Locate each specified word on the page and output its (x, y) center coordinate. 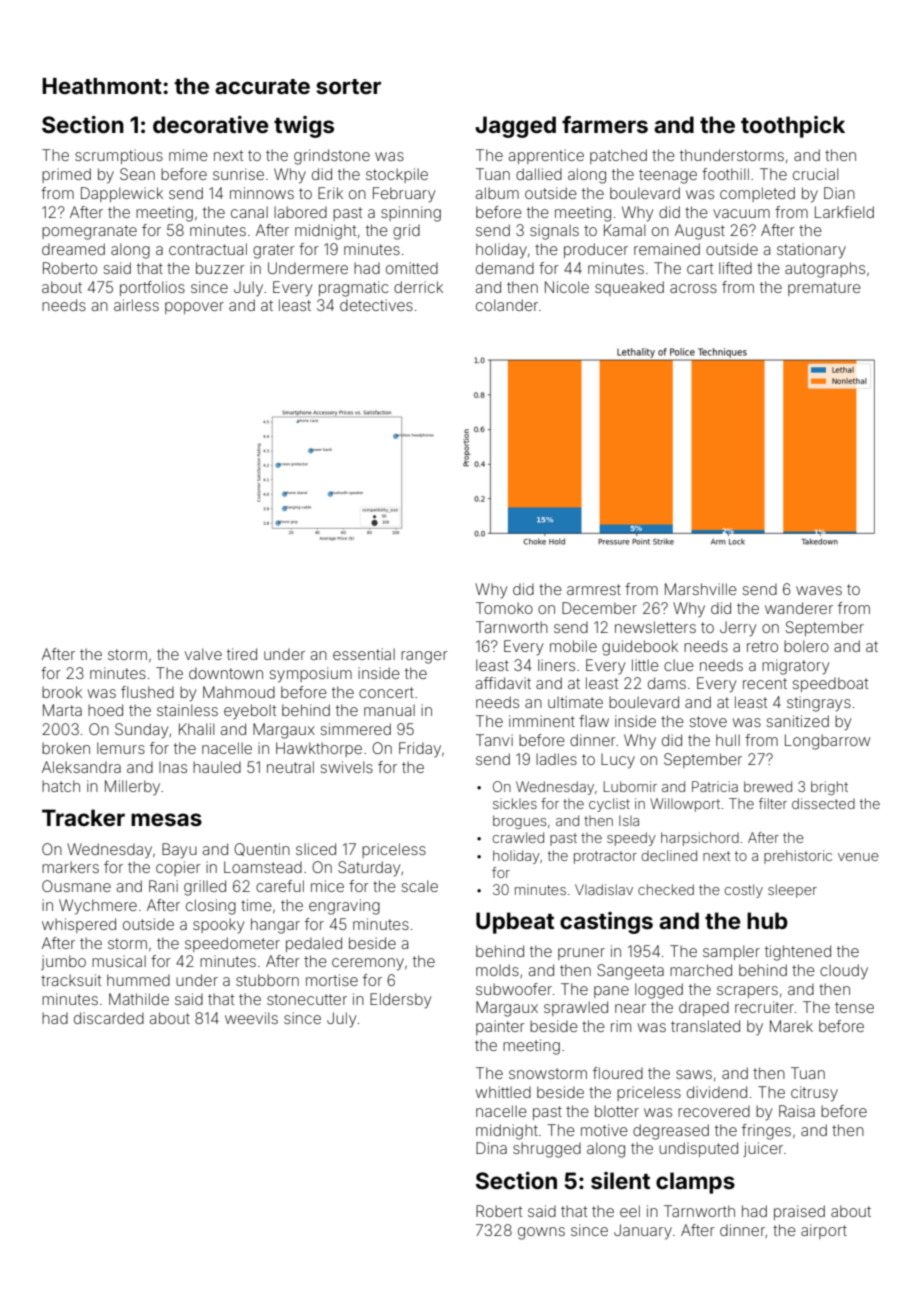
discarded (109, 1018)
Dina (491, 1148)
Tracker (83, 817)
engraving (344, 907)
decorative (211, 124)
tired (242, 654)
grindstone (332, 157)
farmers (605, 124)
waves (819, 590)
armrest (594, 589)
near (630, 1008)
